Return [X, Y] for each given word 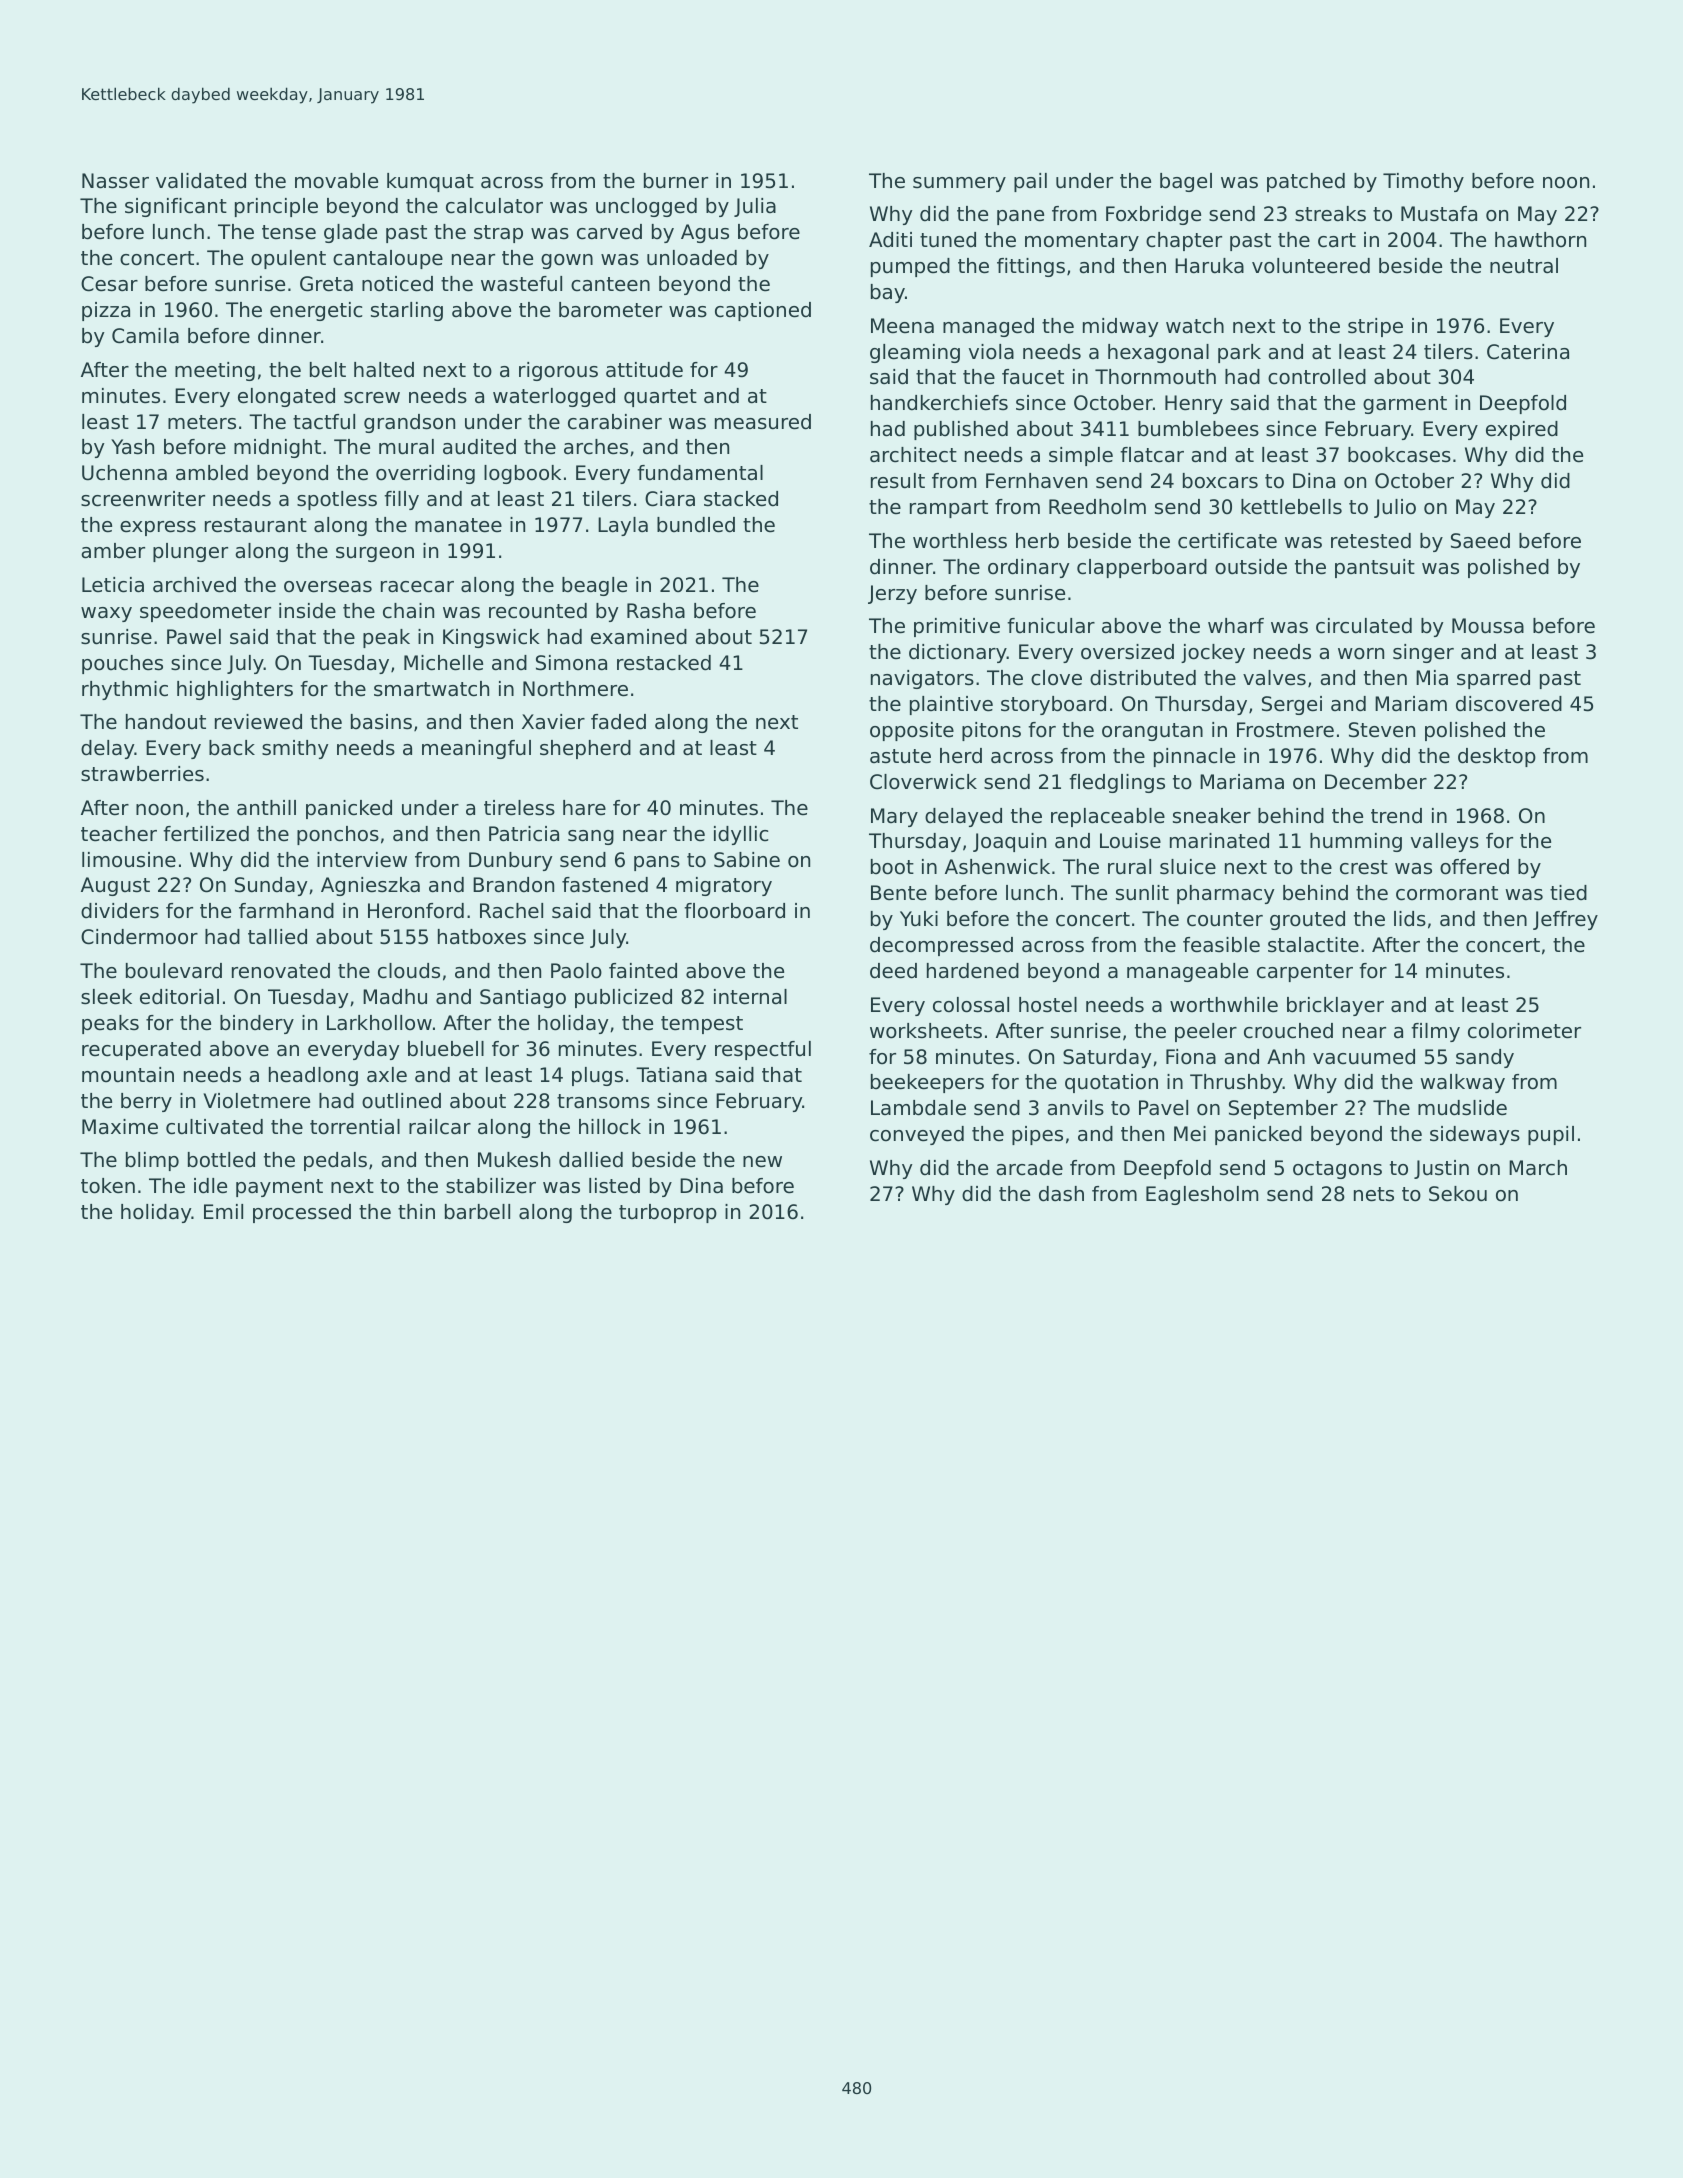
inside [307, 611]
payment [279, 1188]
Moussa [1488, 626]
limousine [129, 860]
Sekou [1458, 1194]
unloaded [692, 258]
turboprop [668, 1213]
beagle [594, 586]
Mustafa [1439, 214]
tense [289, 232]
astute [900, 756]
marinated [1219, 841]
